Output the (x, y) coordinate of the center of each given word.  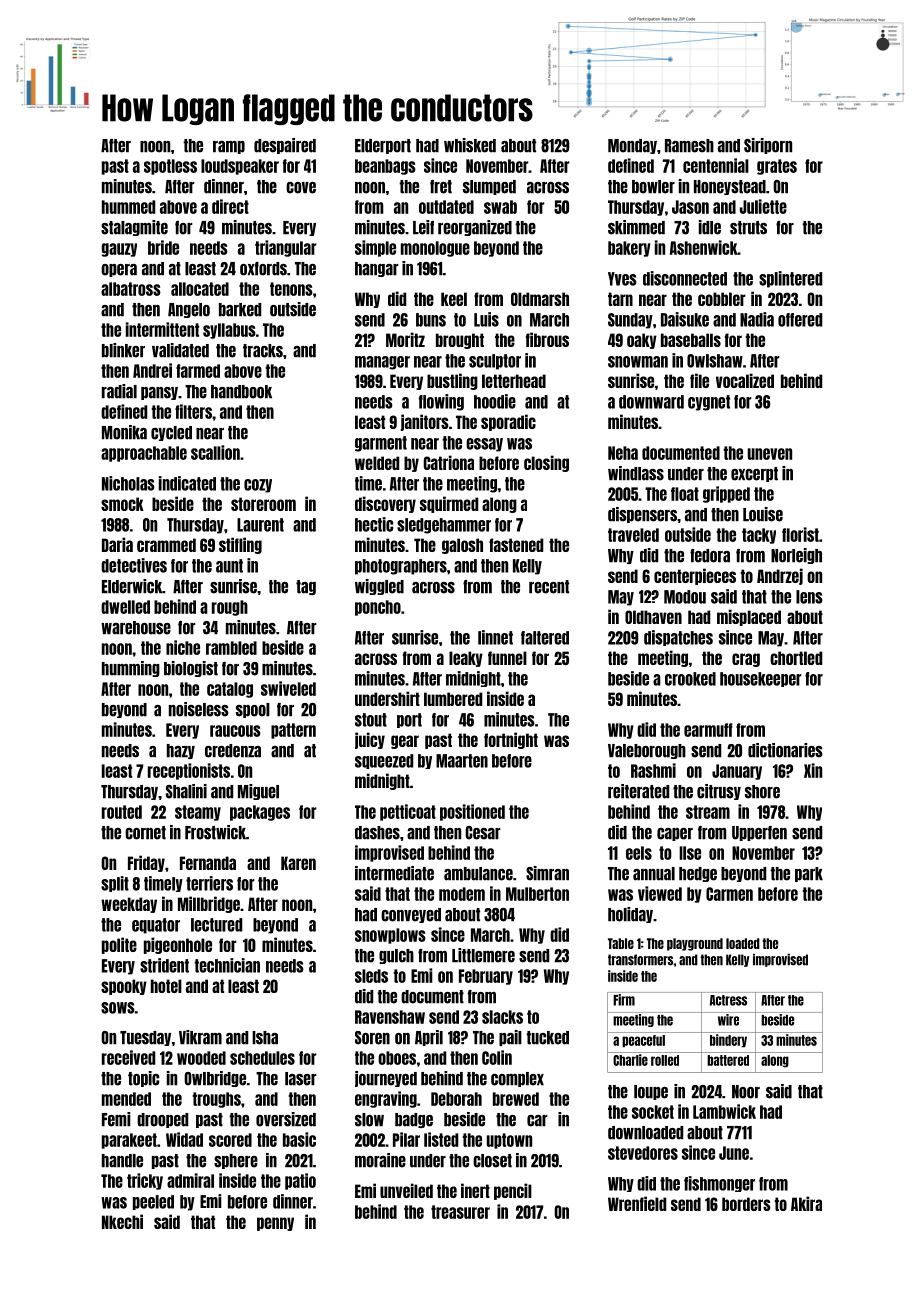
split (115, 884)
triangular (286, 248)
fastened (516, 545)
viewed (660, 893)
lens (809, 597)
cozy (258, 486)
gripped (726, 494)
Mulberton (537, 894)
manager (382, 363)
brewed (516, 1099)
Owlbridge (215, 1079)
